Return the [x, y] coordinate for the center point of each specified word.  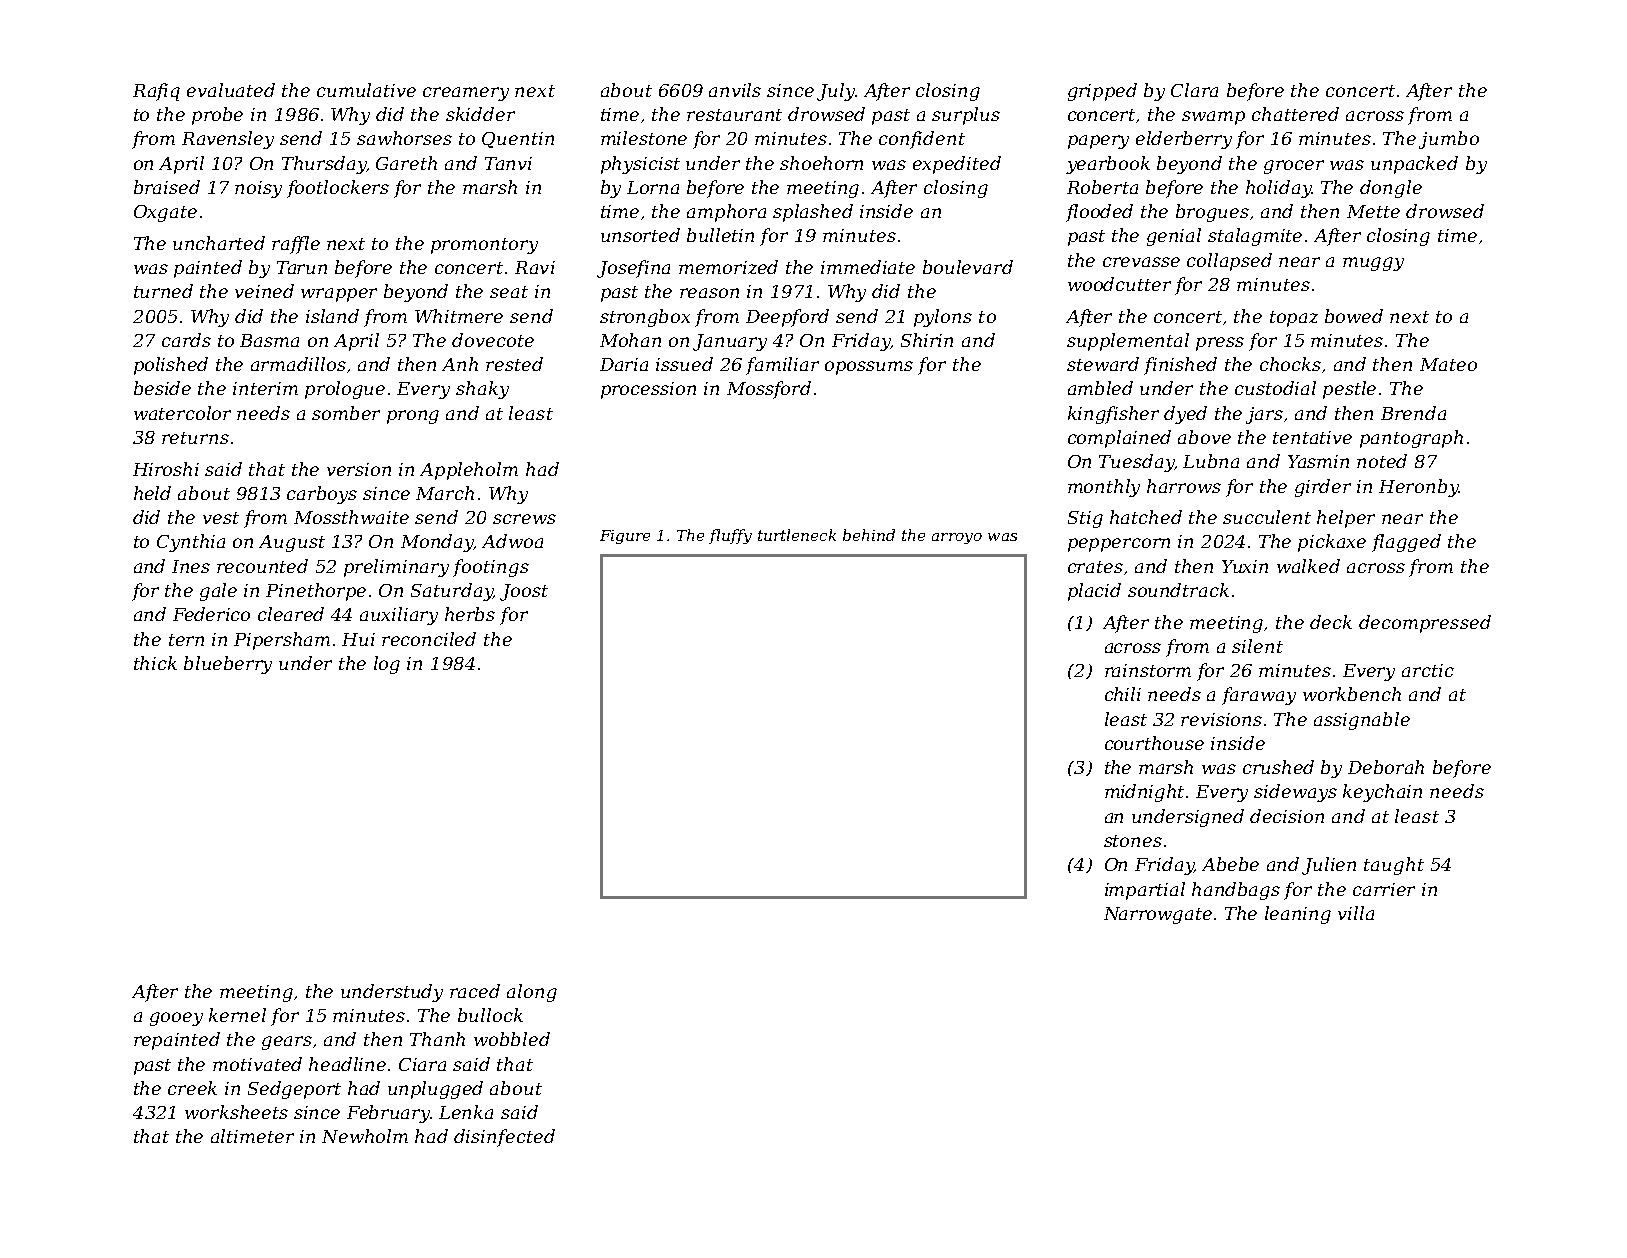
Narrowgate [1158, 915]
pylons [943, 318]
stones [1133, 841]
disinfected [504, 1138]
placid [1094, 592]
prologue [345, 390]
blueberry [228, 665]
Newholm [365, 1136]
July [836, 92]
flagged [1406, 543]
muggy [1373, 264]
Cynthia [191, 543]
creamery [466, 94]
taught [1394, 866]
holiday [1279, 189]
